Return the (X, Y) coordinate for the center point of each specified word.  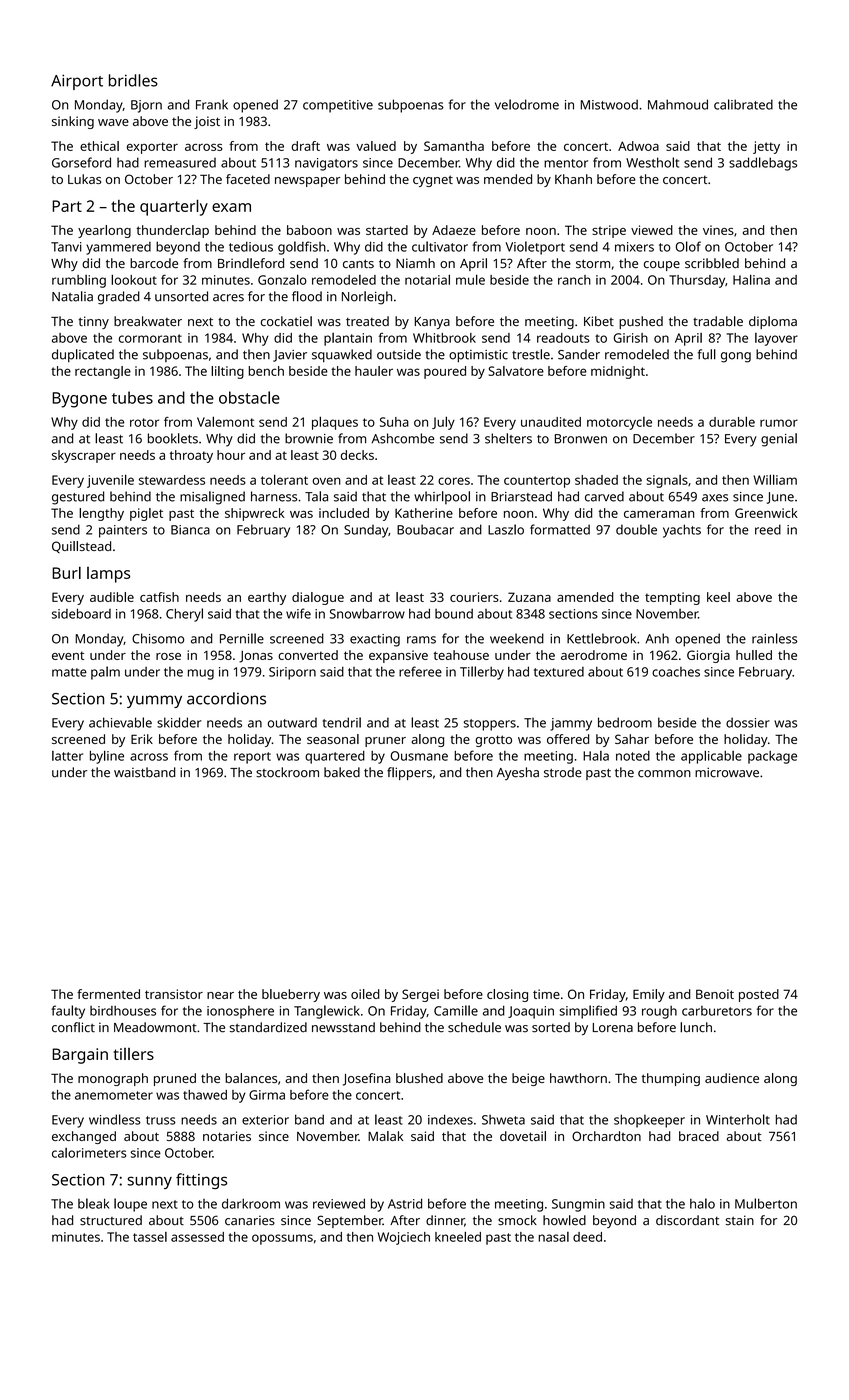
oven (326, 481)
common (664, 774)
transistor (174, 994)
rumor (779, 423)
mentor (566, 163)
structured (111, 1220)
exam (231, 207)
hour (231, 455)
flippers (409, 773)
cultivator (440, 246)
